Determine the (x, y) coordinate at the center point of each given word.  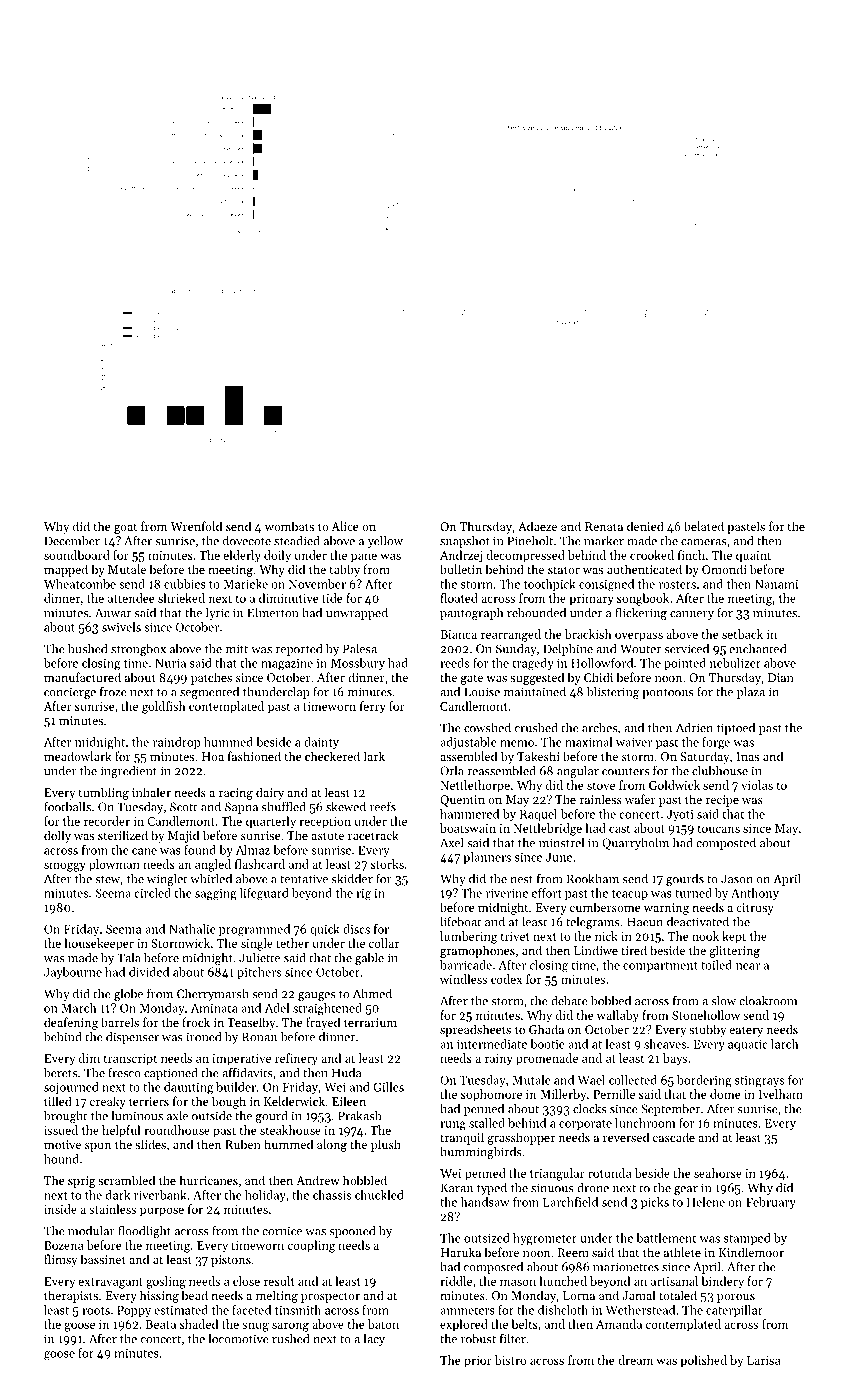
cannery (692, 615)
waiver (634, 742)
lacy (374, 1340)
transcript (130, 1060)
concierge (70, 693)
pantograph (471, 614)
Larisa (764, 1360)
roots (96, 1311)
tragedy (533, 664)
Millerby (563, 1095)
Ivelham (780, 1094)
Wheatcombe (80, 584)
